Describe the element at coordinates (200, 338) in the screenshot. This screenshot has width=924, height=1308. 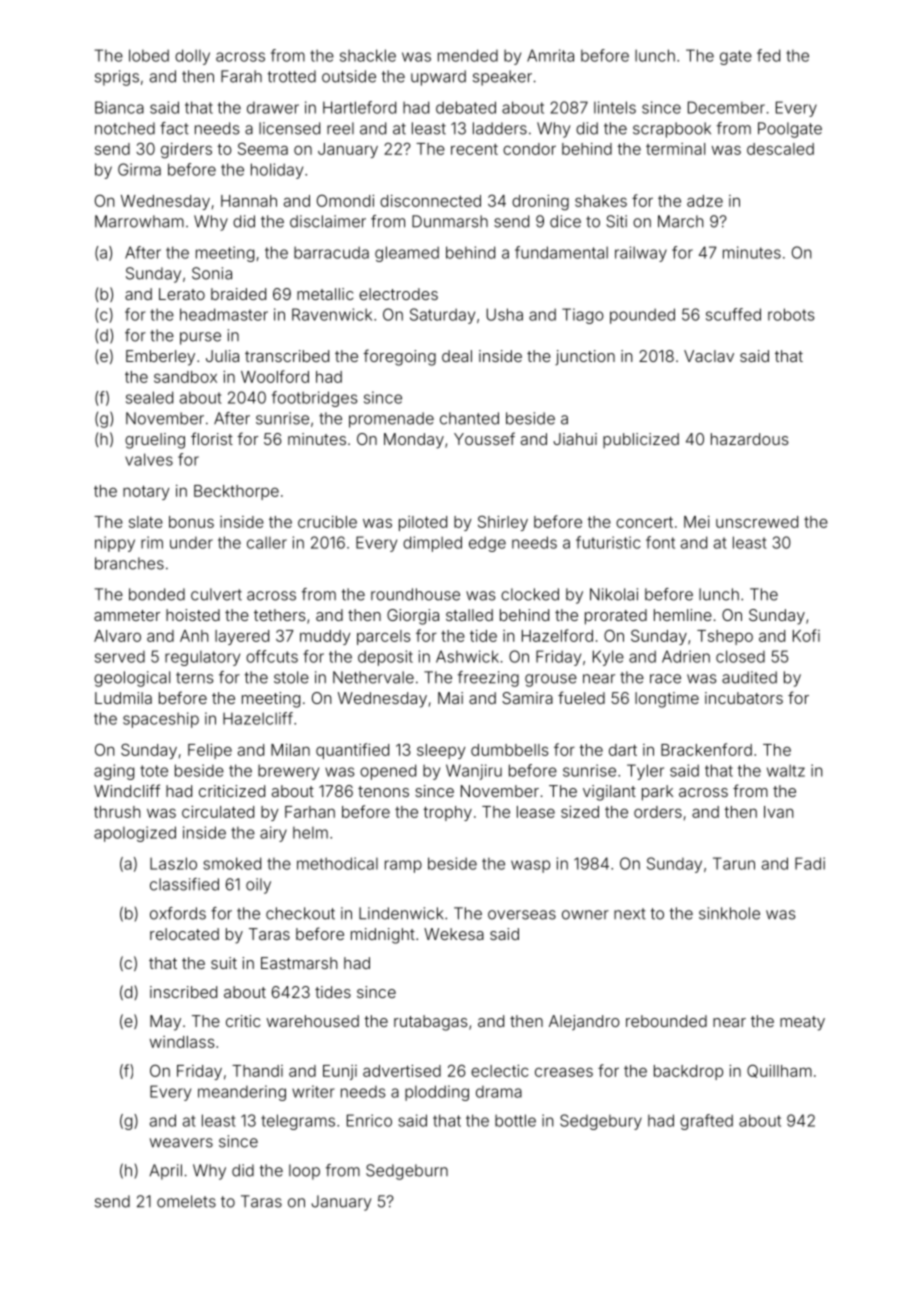
I see `purse` at that location.
